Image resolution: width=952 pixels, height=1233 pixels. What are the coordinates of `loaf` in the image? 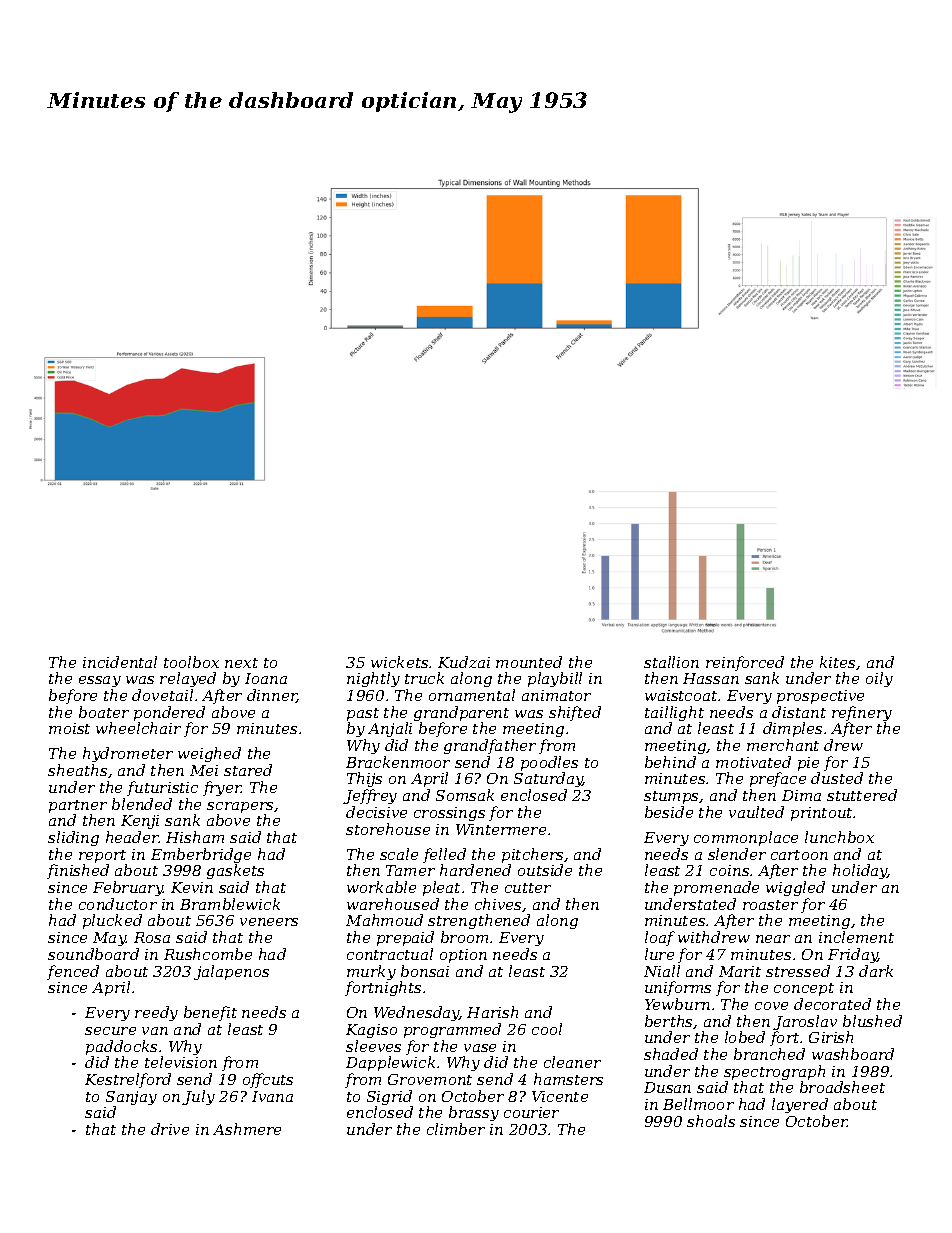 It's located at (660, 938).
